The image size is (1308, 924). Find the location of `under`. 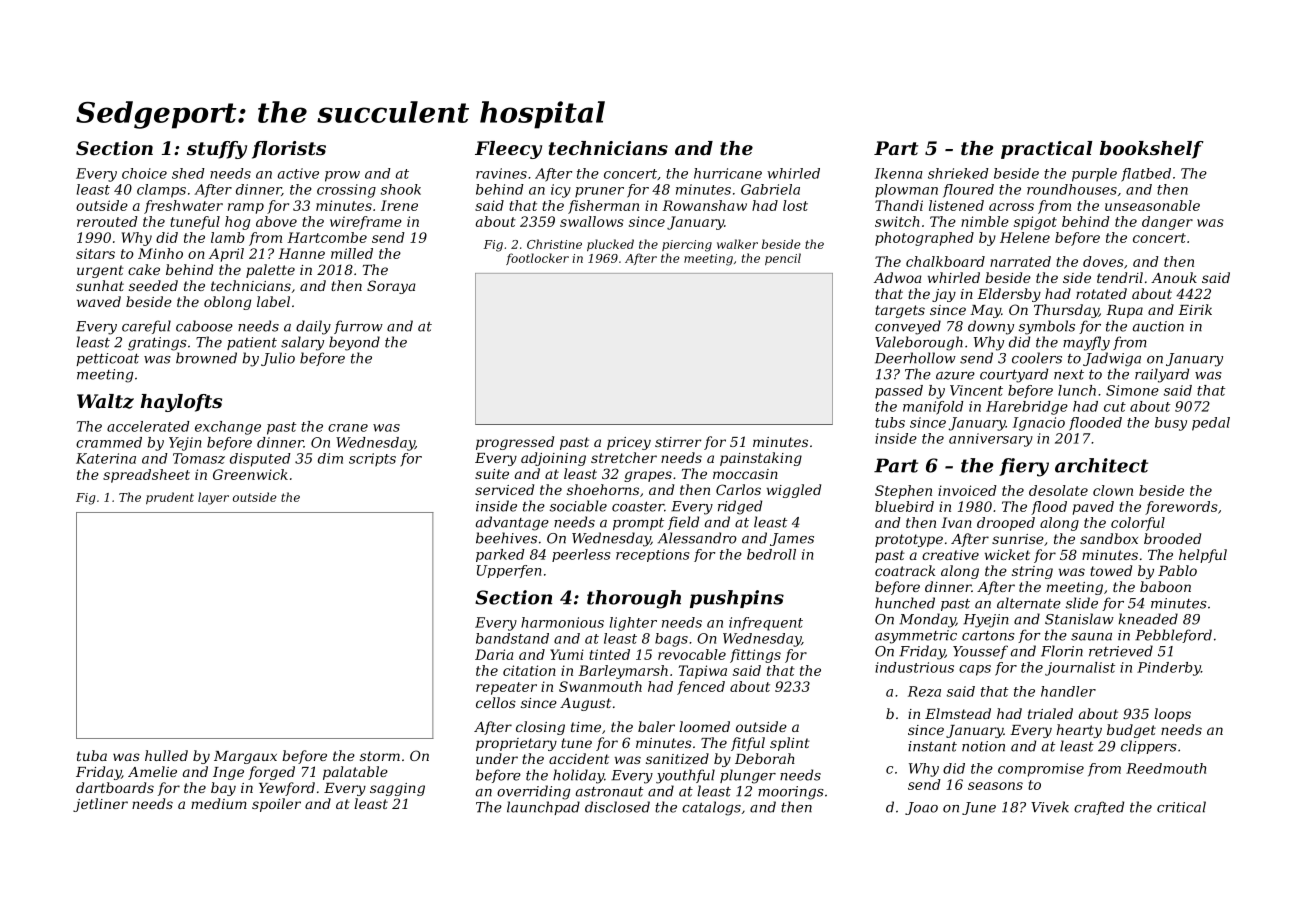

under is located at coordinates (497, 758).
